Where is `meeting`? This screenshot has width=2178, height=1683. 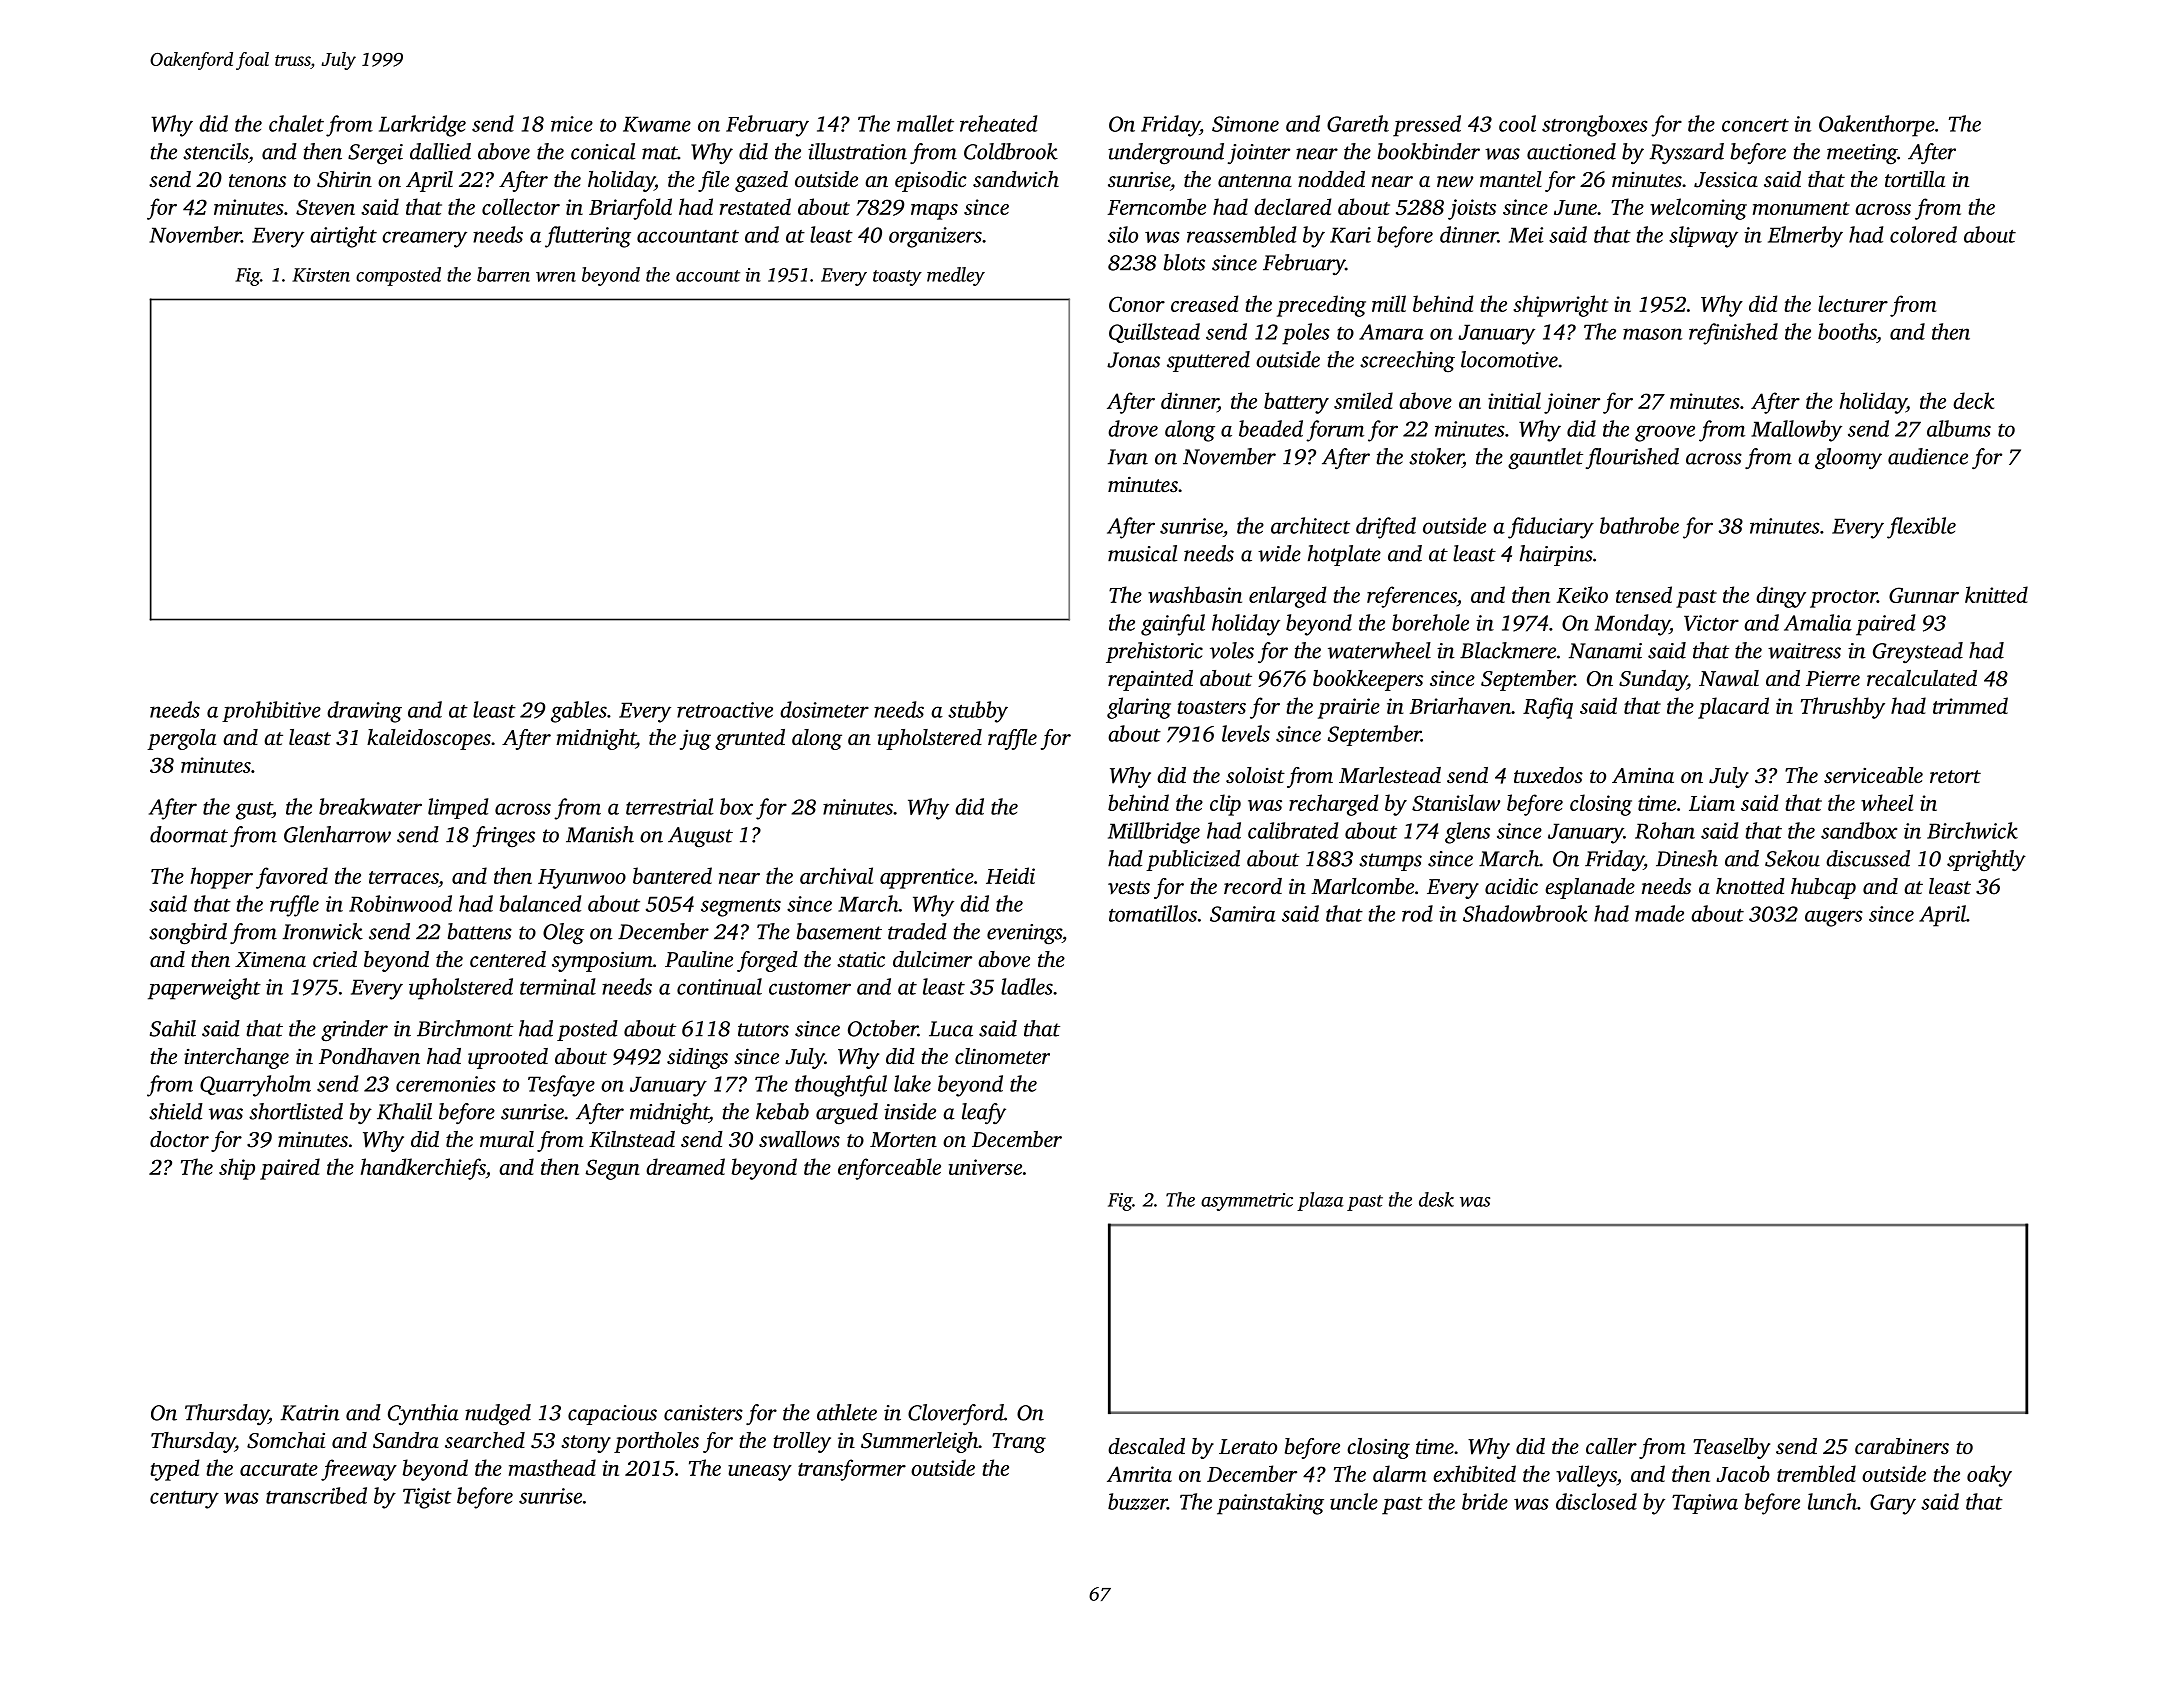
meeting is located at coordinates (1862, 154).
